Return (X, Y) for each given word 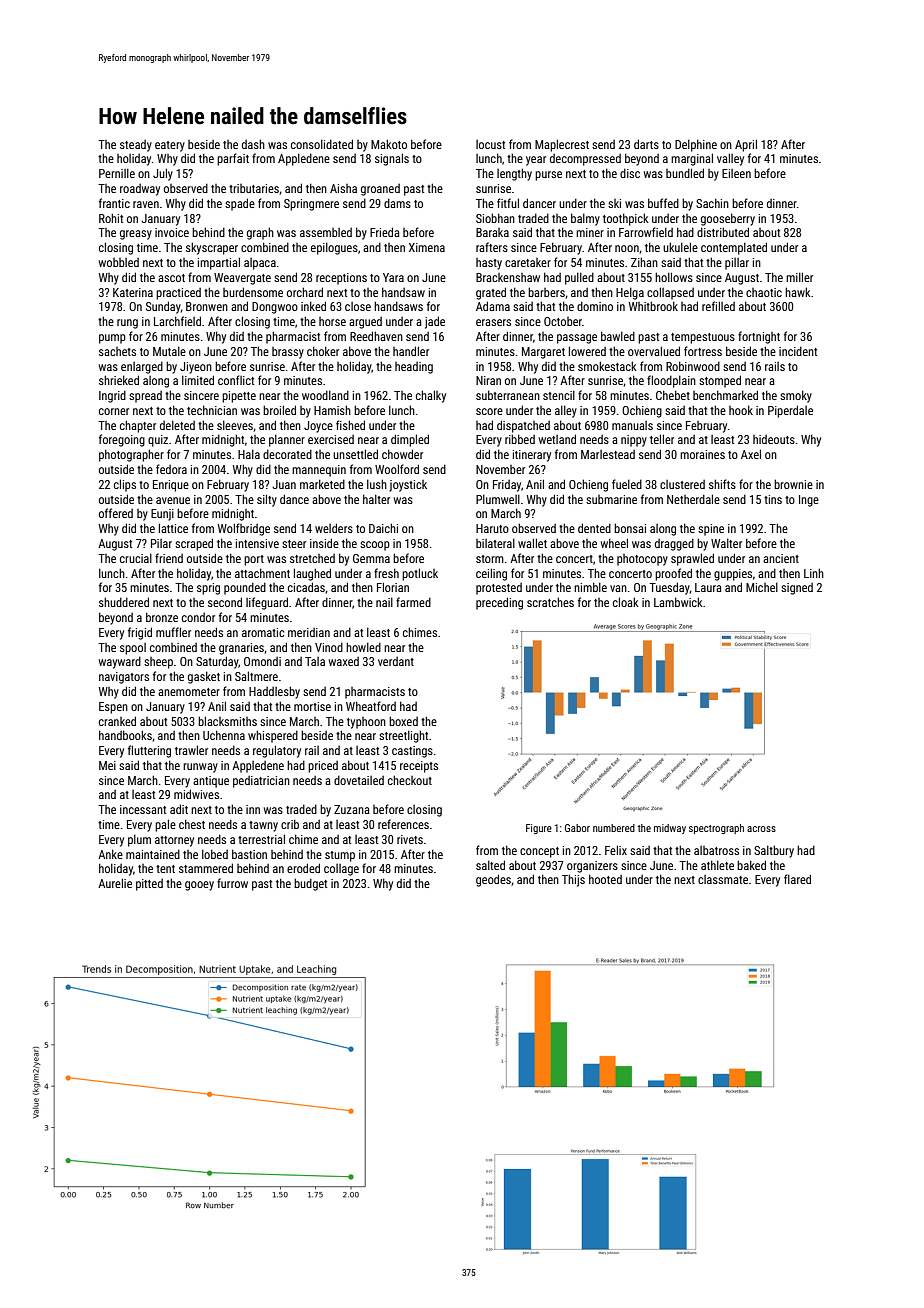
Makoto (389, 144)
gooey (199, 886)
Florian (393, 587)
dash (253, 144)
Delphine (696, 145)
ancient (781, 558)
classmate (723, 879)
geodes (493, 880)
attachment (262, 573)
